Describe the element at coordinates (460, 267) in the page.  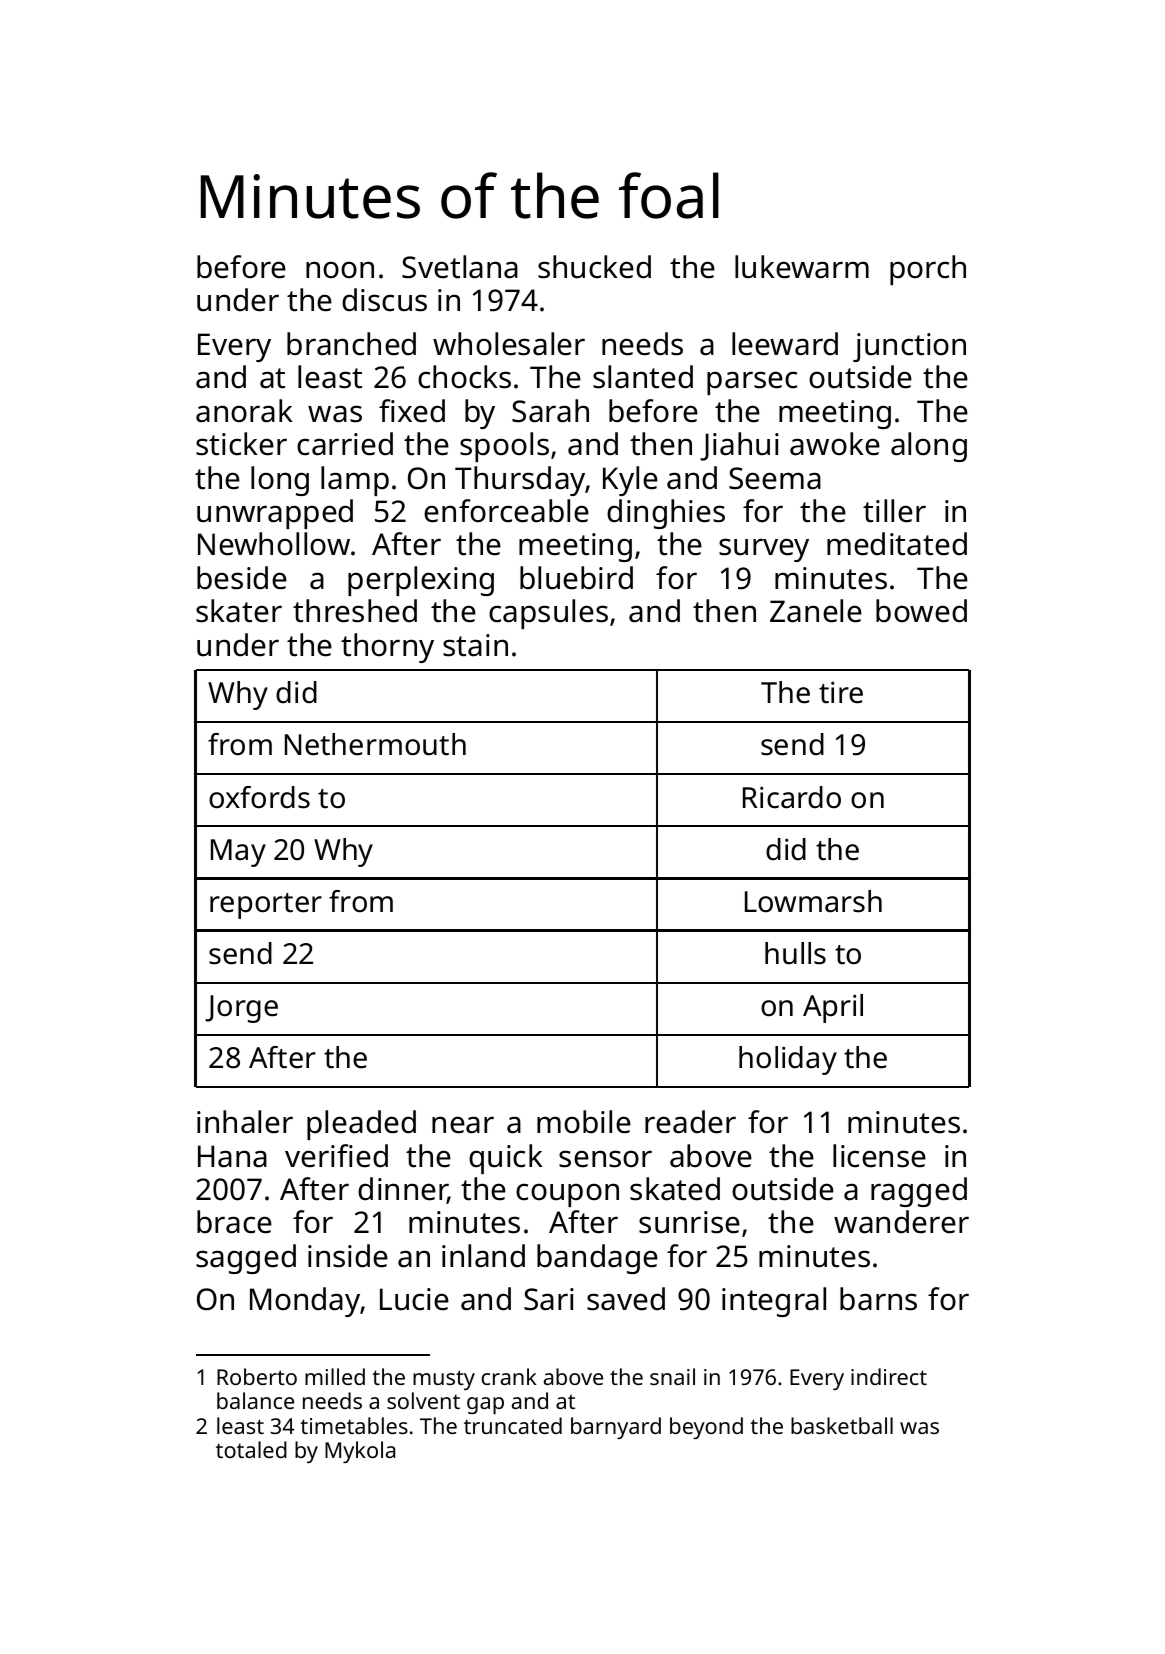
I see `Svetlana` at that location.
